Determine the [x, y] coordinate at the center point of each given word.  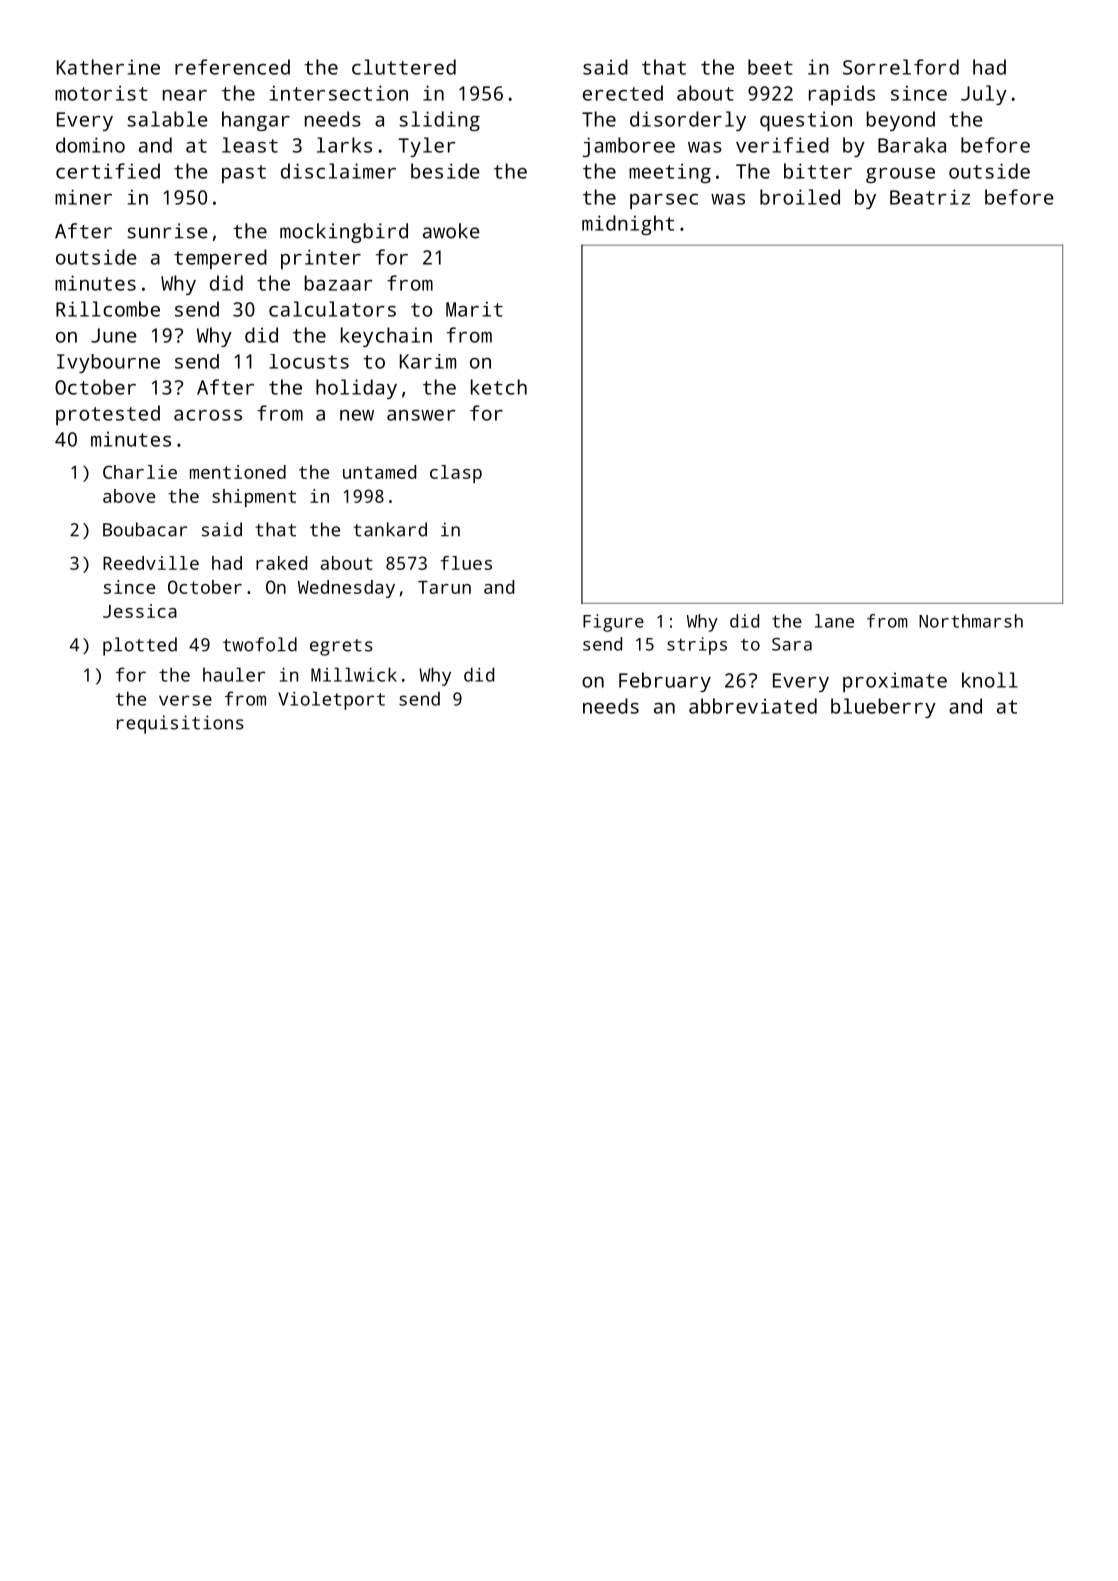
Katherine [108, 67]
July [984, 95]
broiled [800, 197]
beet [770, 67]
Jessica [140, 611]
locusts [309, 361]
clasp [456, 474]
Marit [474, 309]
